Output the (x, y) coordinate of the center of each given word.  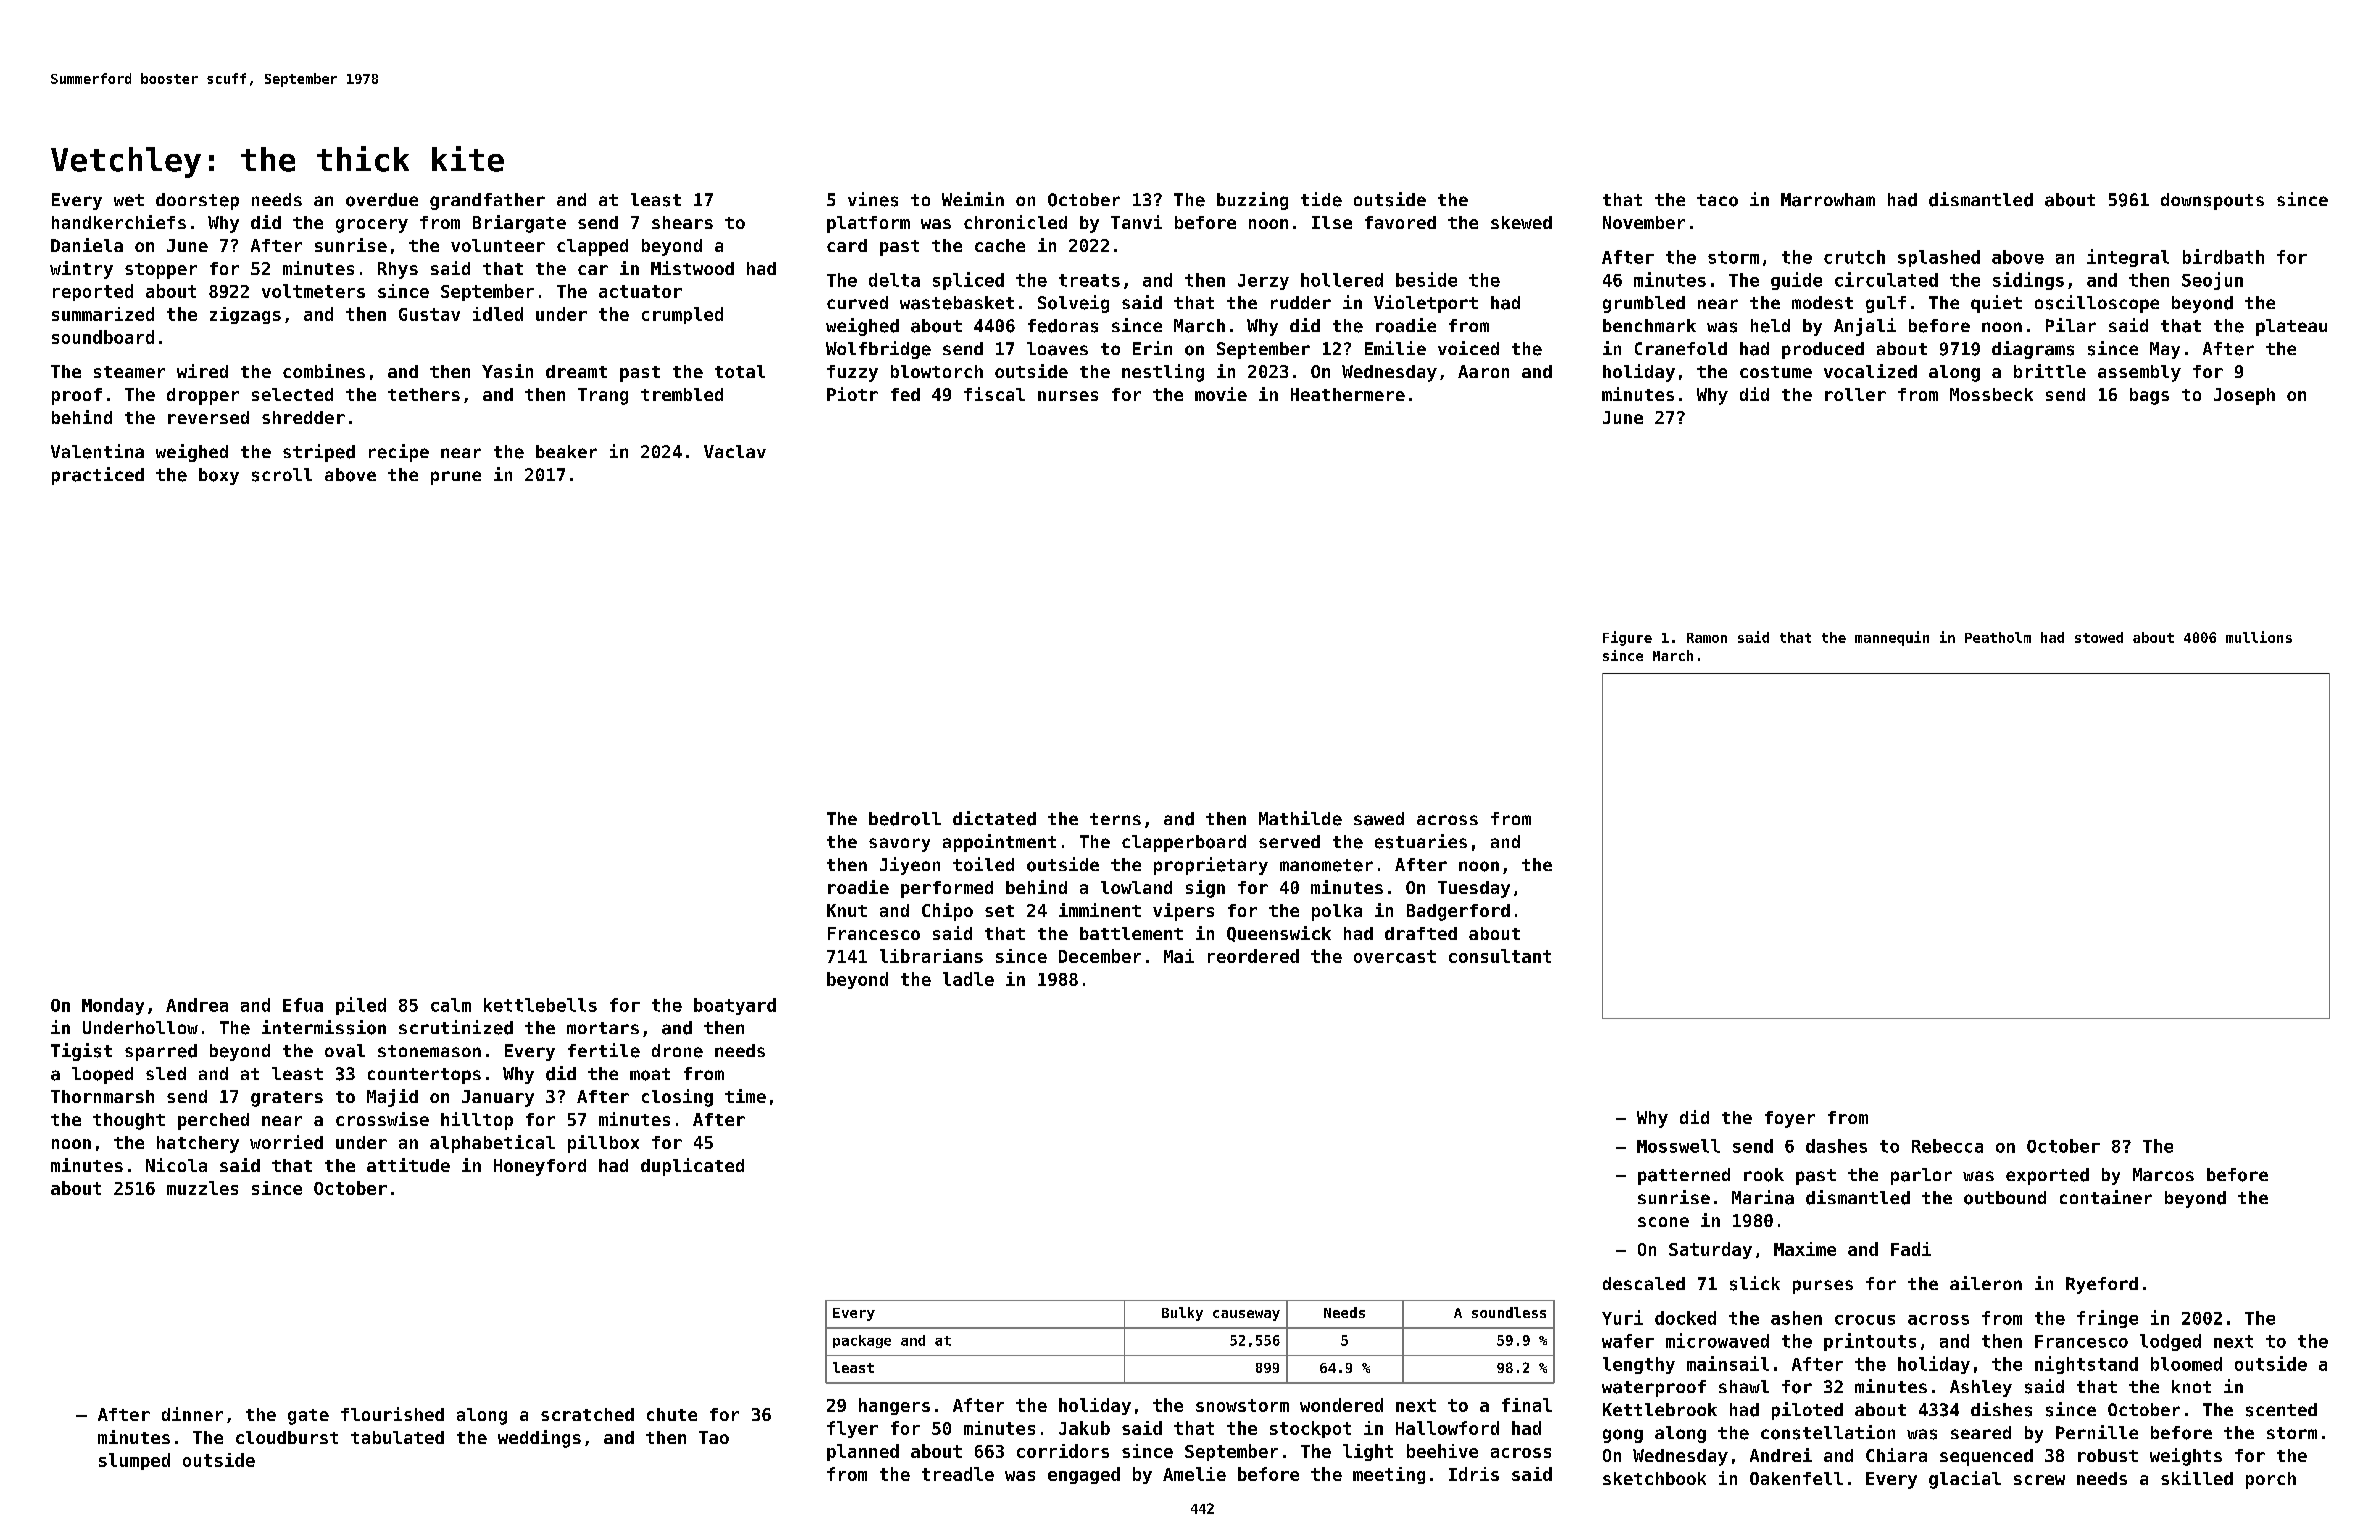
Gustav (429, 314)
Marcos (2163, 1174)
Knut (847, 910)
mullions (2259, 637)
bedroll (905, 819)
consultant (1500, 956)
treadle (958, 1474)
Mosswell (1678, 1146)
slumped (134, 1461)
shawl (1744, 1386)
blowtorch (937, 371)
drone (677, 1051)
